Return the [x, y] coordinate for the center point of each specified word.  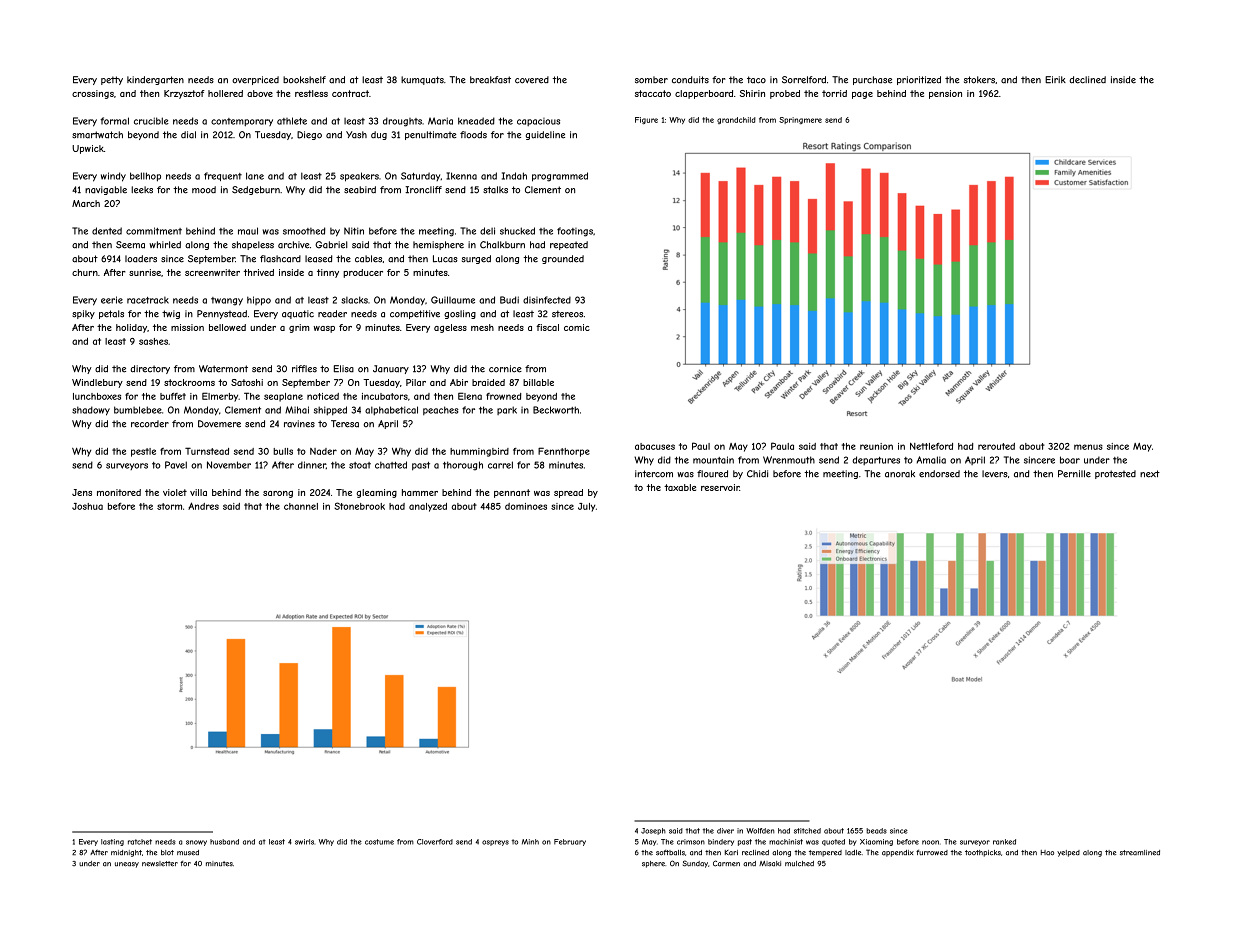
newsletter [160, 864]
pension [945, 94]
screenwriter [212, 272]
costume [379, 842]
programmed [560, 177]
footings [575, 232]
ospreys [495, 843]
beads [876, 831]
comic [577, 327]
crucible [151, 121]
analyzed [428, 507]
